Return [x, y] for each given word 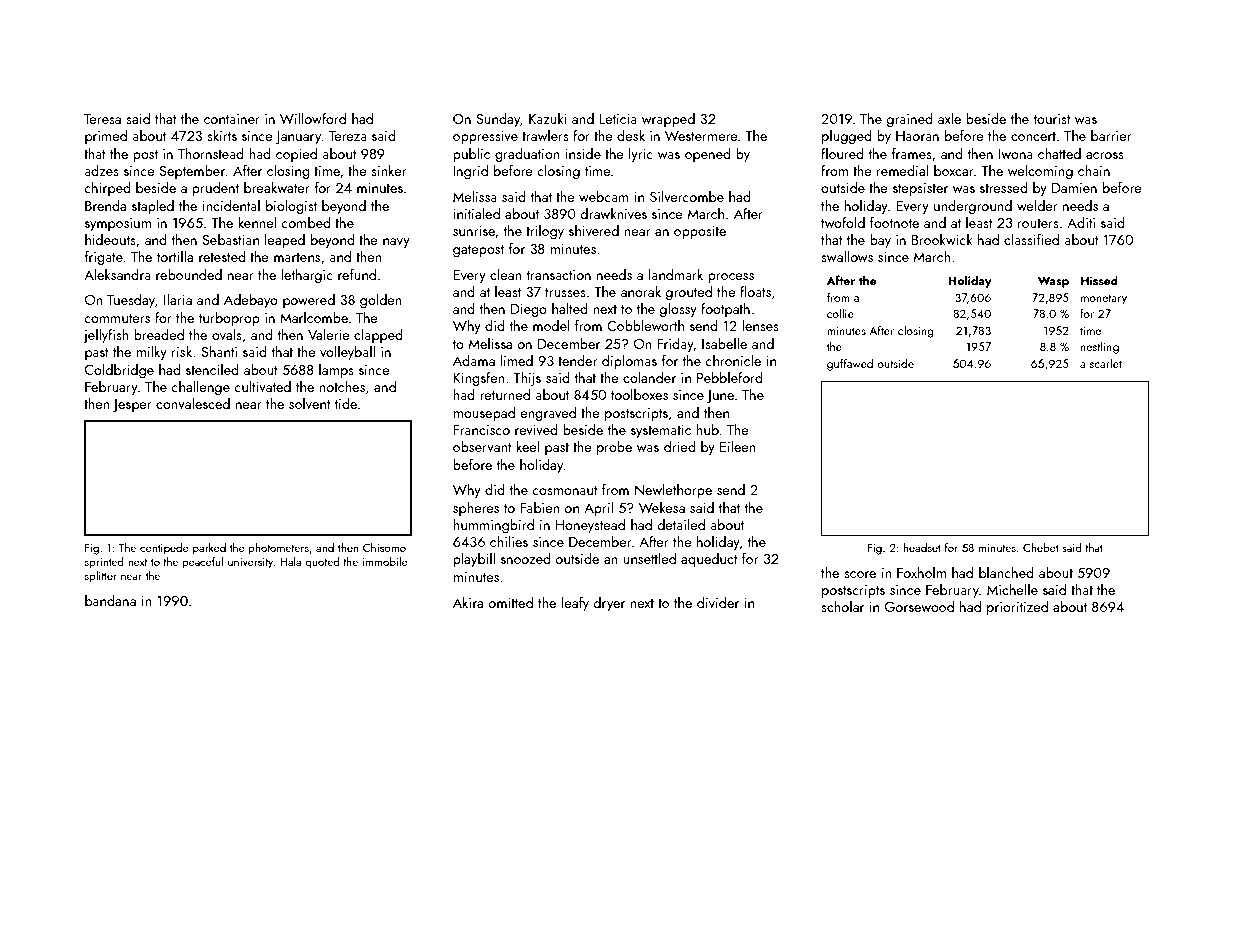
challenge [200, 388]
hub [707, 429]
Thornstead [211, 153]
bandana [110, 600]
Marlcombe [314, 317]
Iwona [1016, 154]
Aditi [1081, 222]
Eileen [738, 446]
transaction [559, 275]
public [471, 155]
